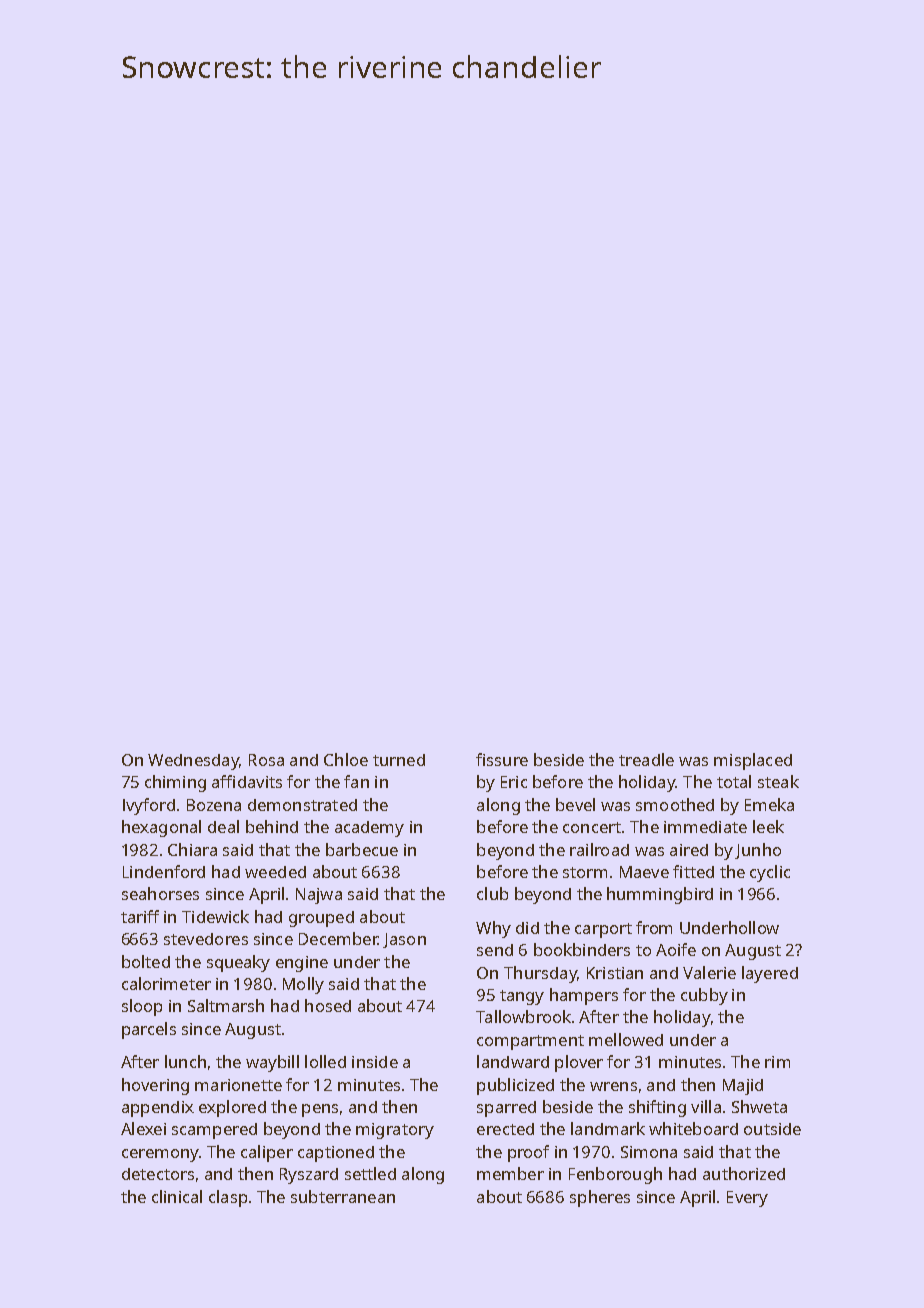  What do you see at coordinates (747, 1199) in the screenshot?
I see `Every` at bounding box center [747, 1199].
